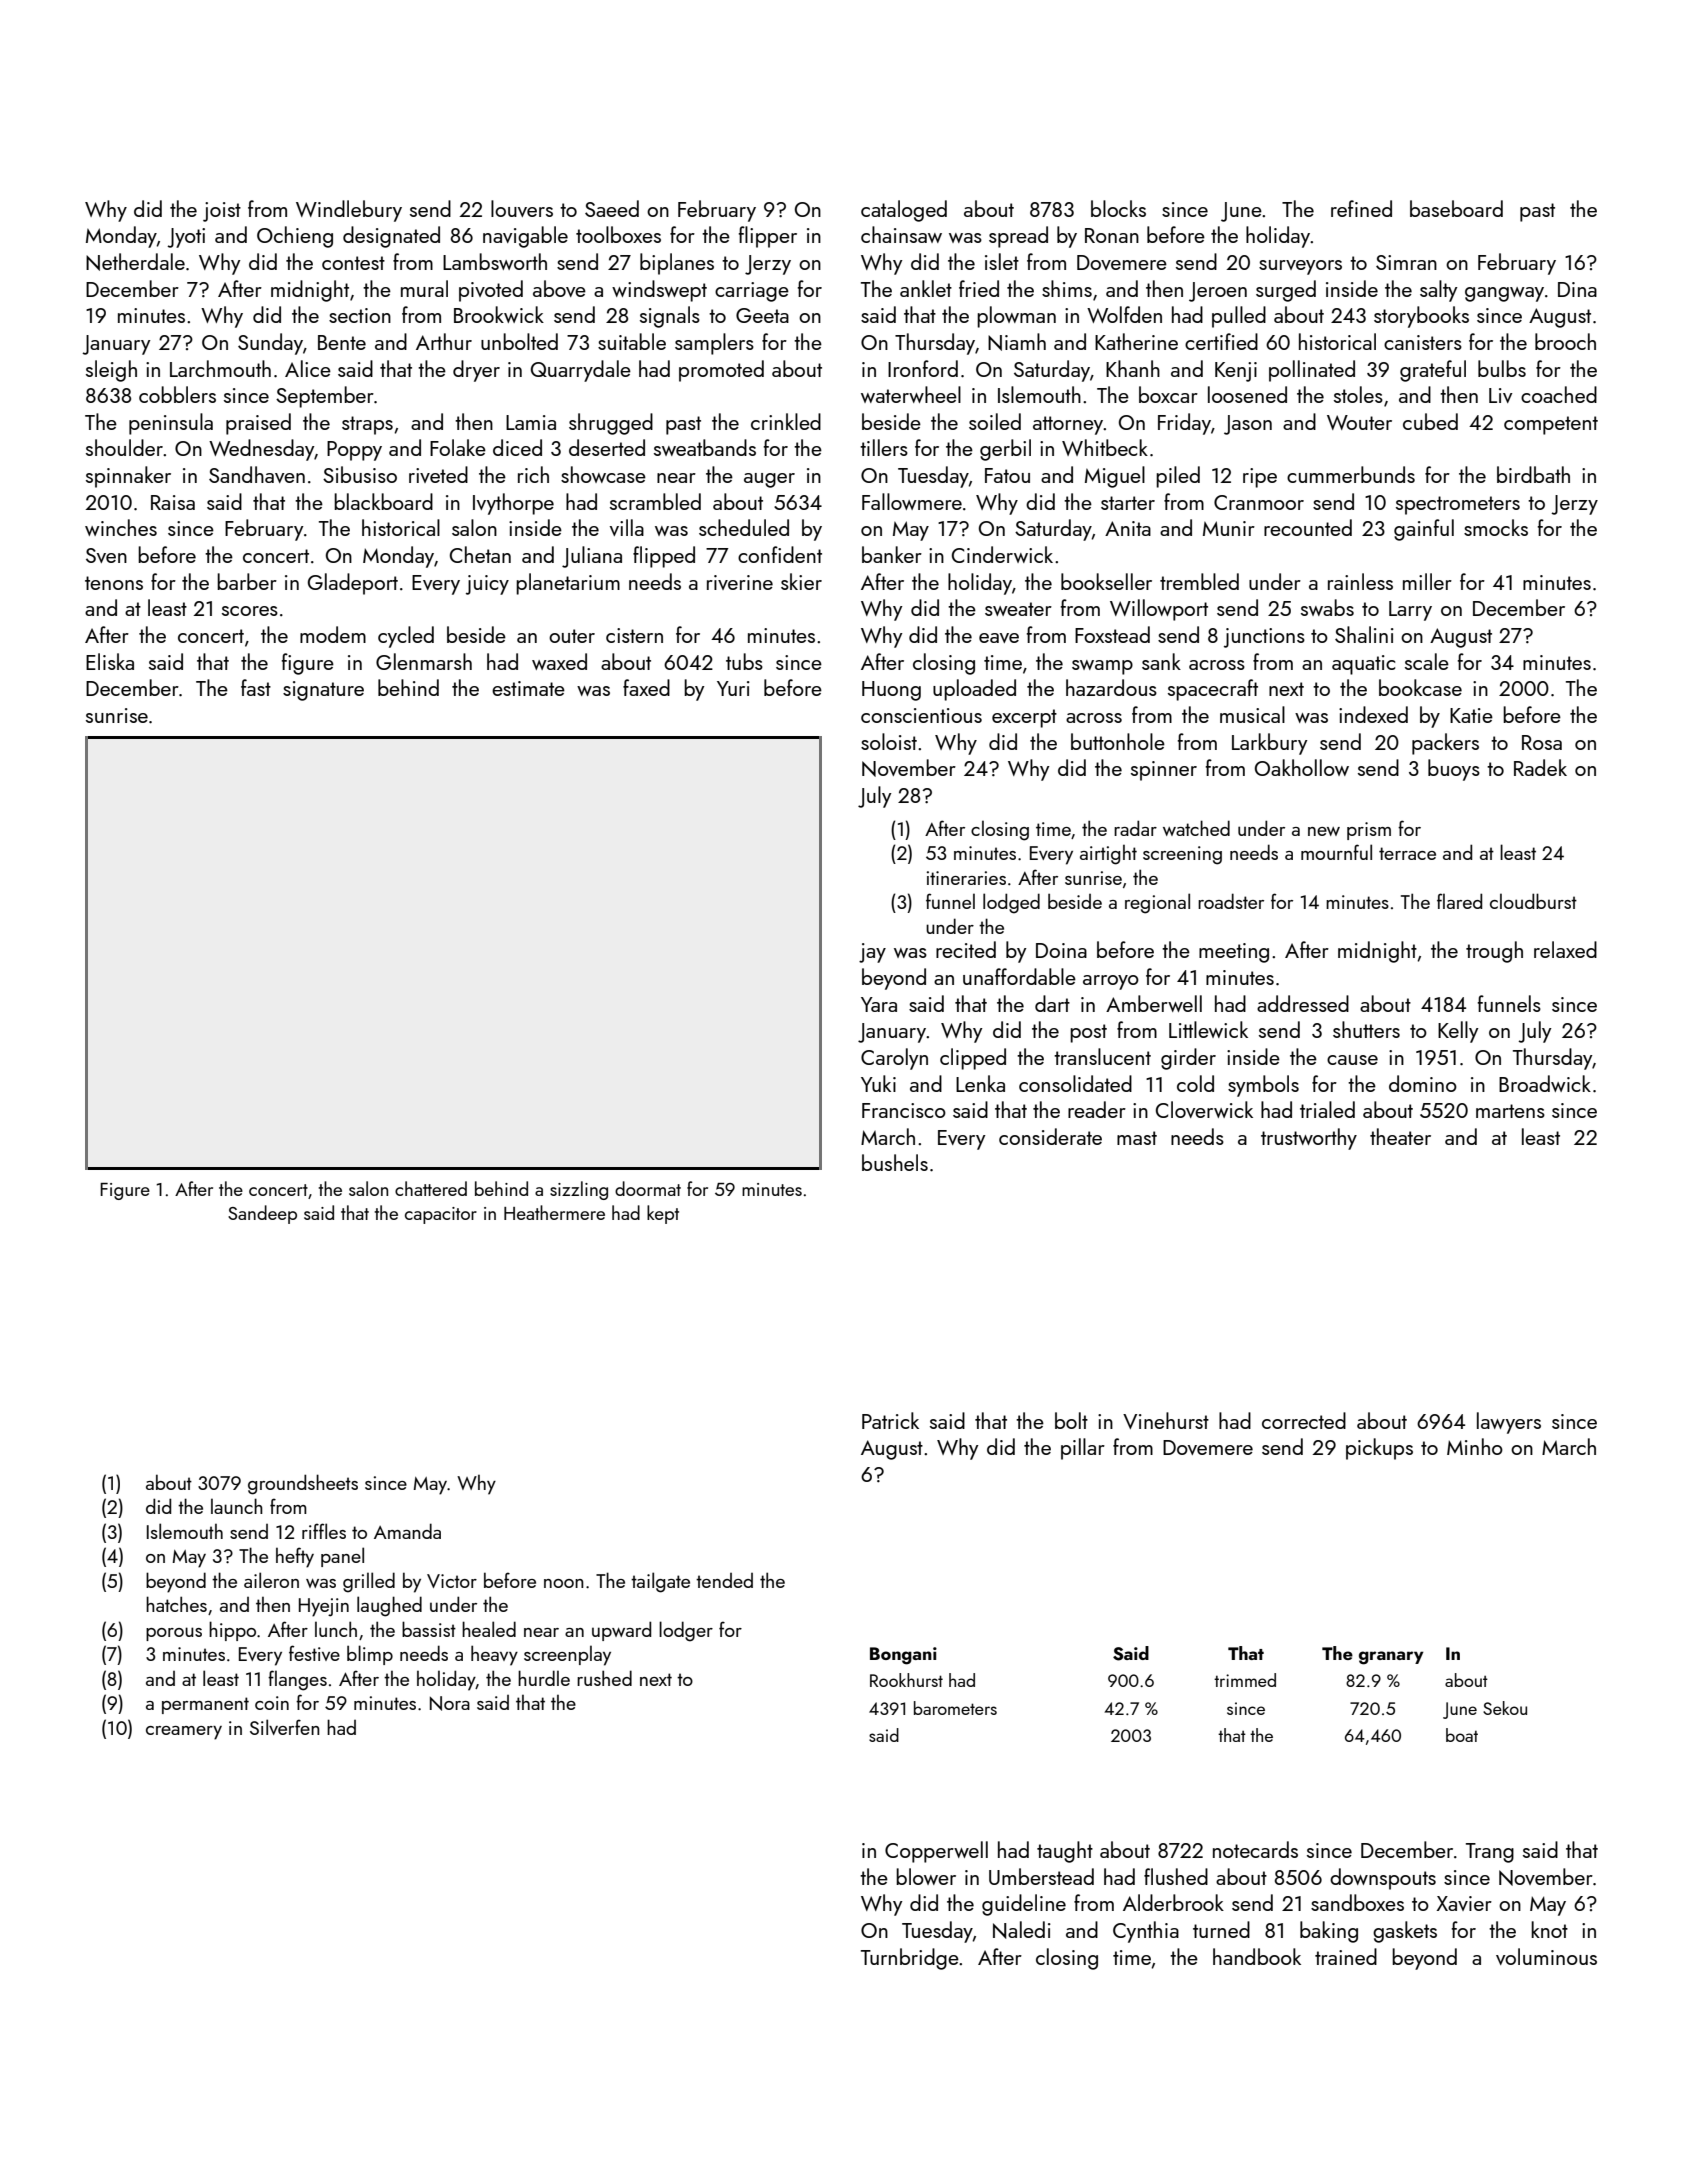 This screenshot has width=1683, height=2178. I want to click on Naledi, so click(1022, 1930).
